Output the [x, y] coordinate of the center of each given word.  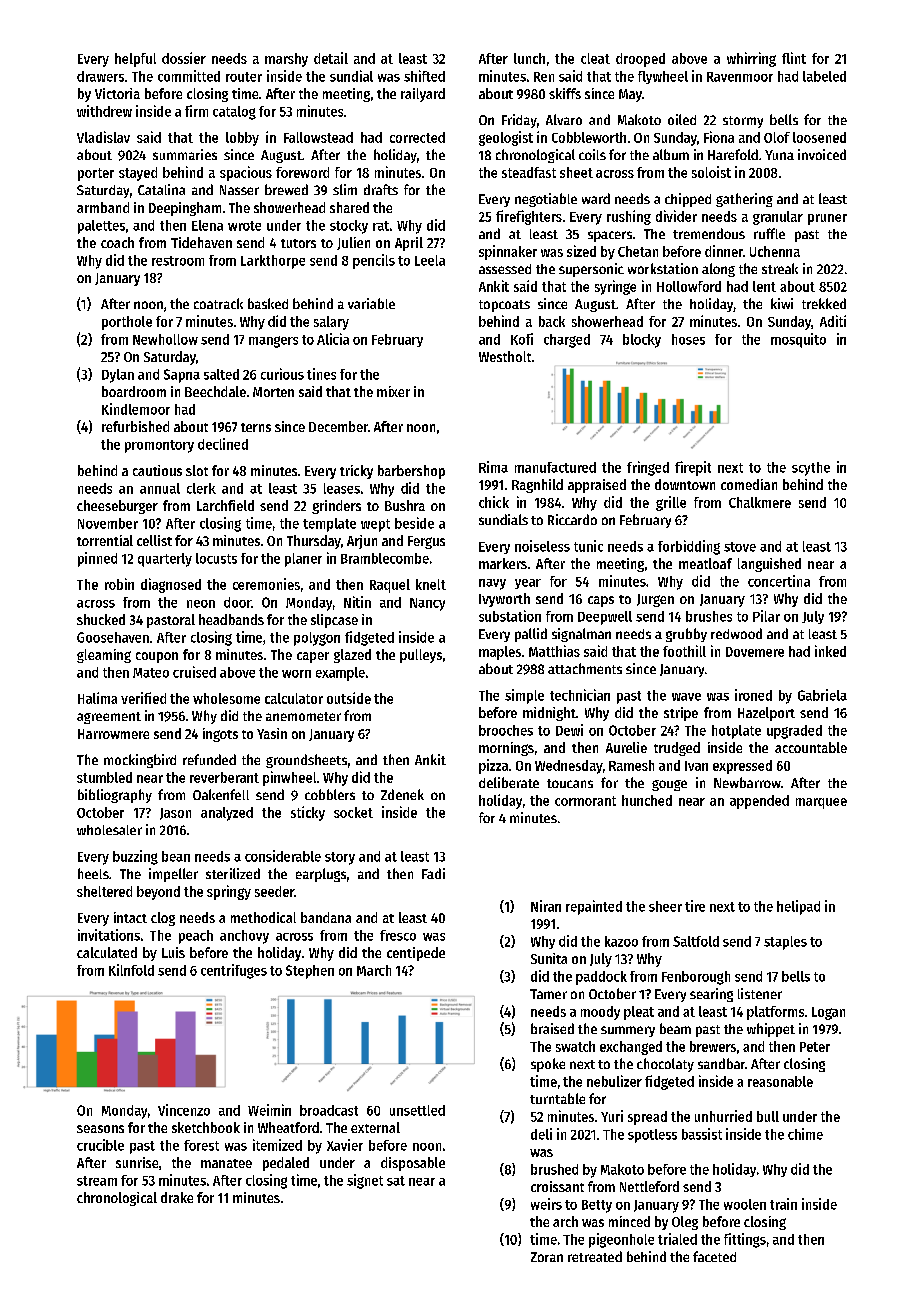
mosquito [798, 340]
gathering [744, 200]
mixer [393, 391]
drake [177, 1197]
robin [119, 584]
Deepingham [185, 209]
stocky [349, 227]
